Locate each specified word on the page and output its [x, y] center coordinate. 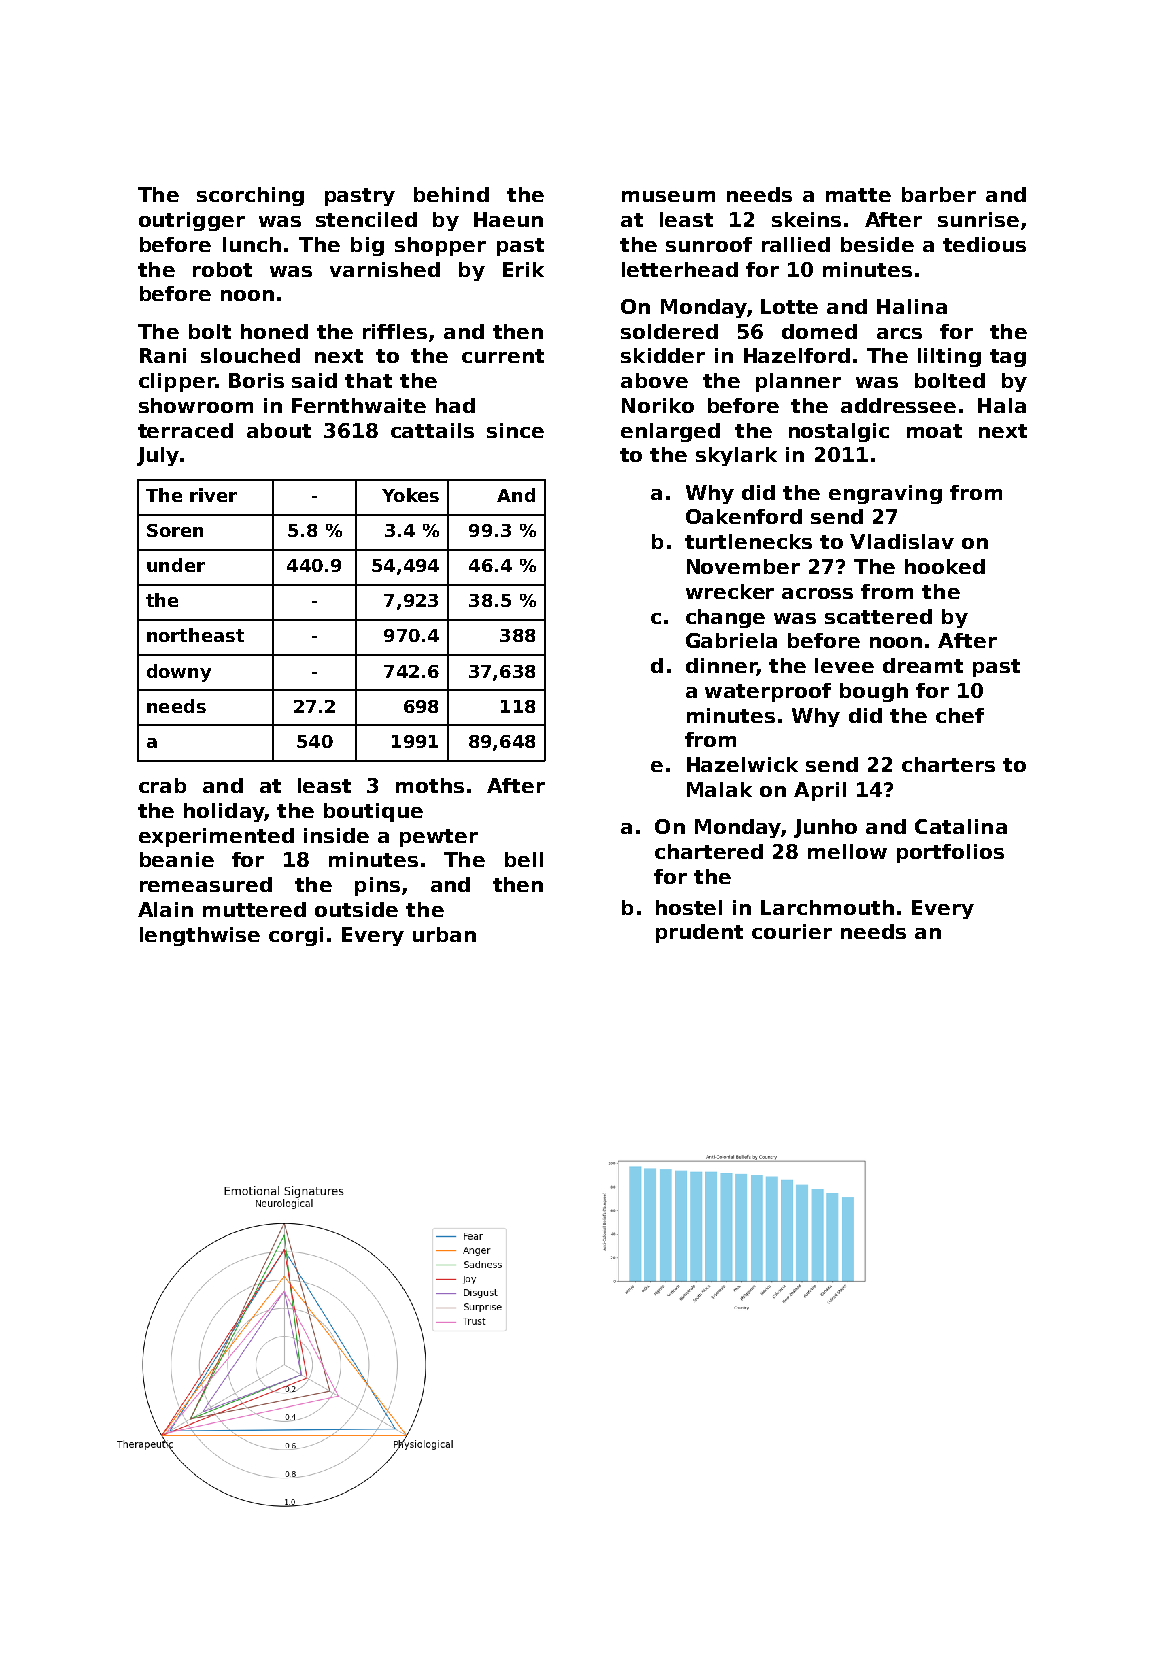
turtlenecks [748, 541]
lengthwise [200, 936]
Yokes [410, 495]
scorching [250, 196]
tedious [984, 244]
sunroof [709, 244]
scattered [878, 616]
